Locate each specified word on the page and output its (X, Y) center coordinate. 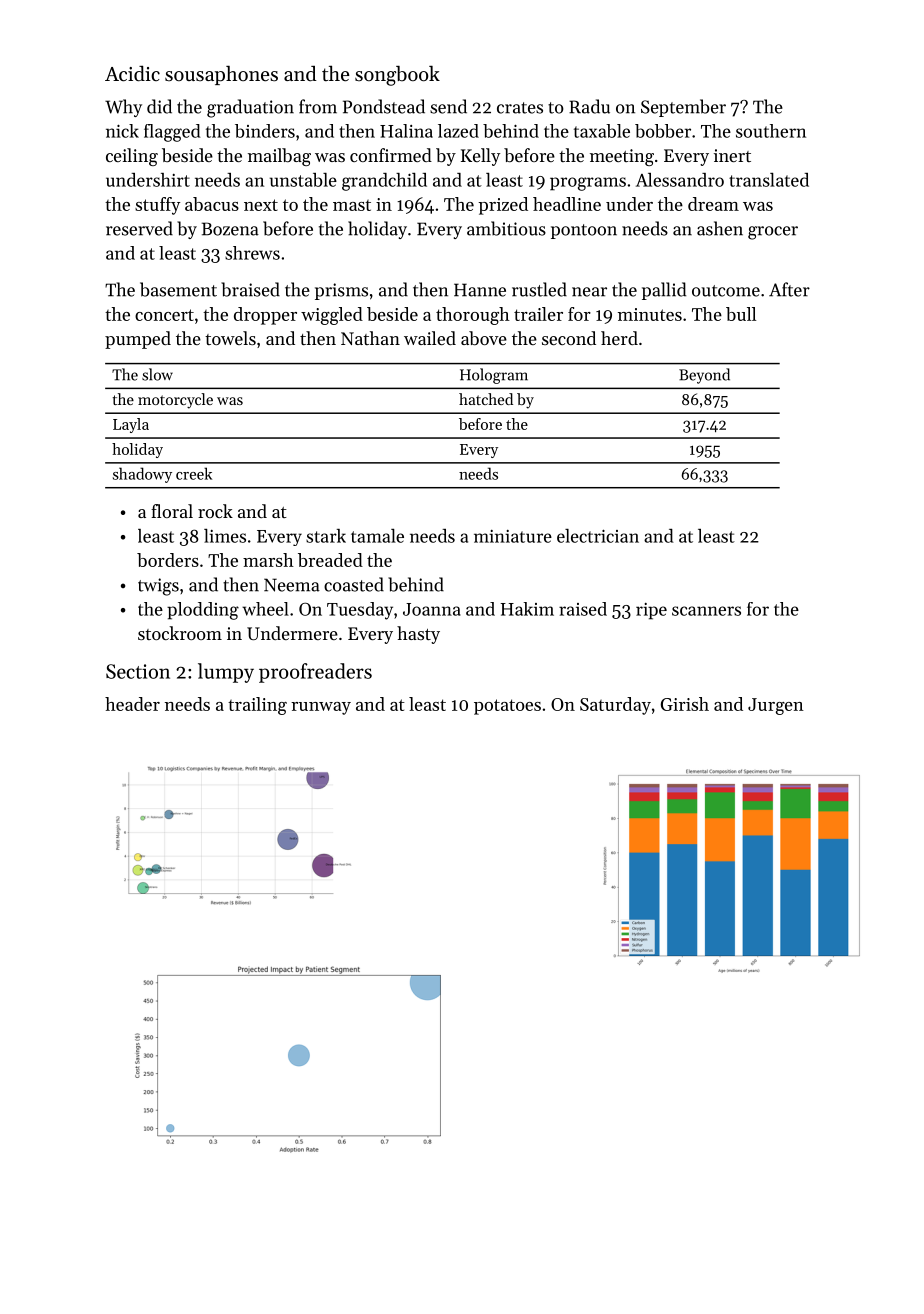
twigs (158, 587)
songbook (397, 76)
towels (230, 338)
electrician (598, 536)
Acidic (132, 73)
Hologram (494, 376)
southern (771, 131)
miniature (513, 536)
